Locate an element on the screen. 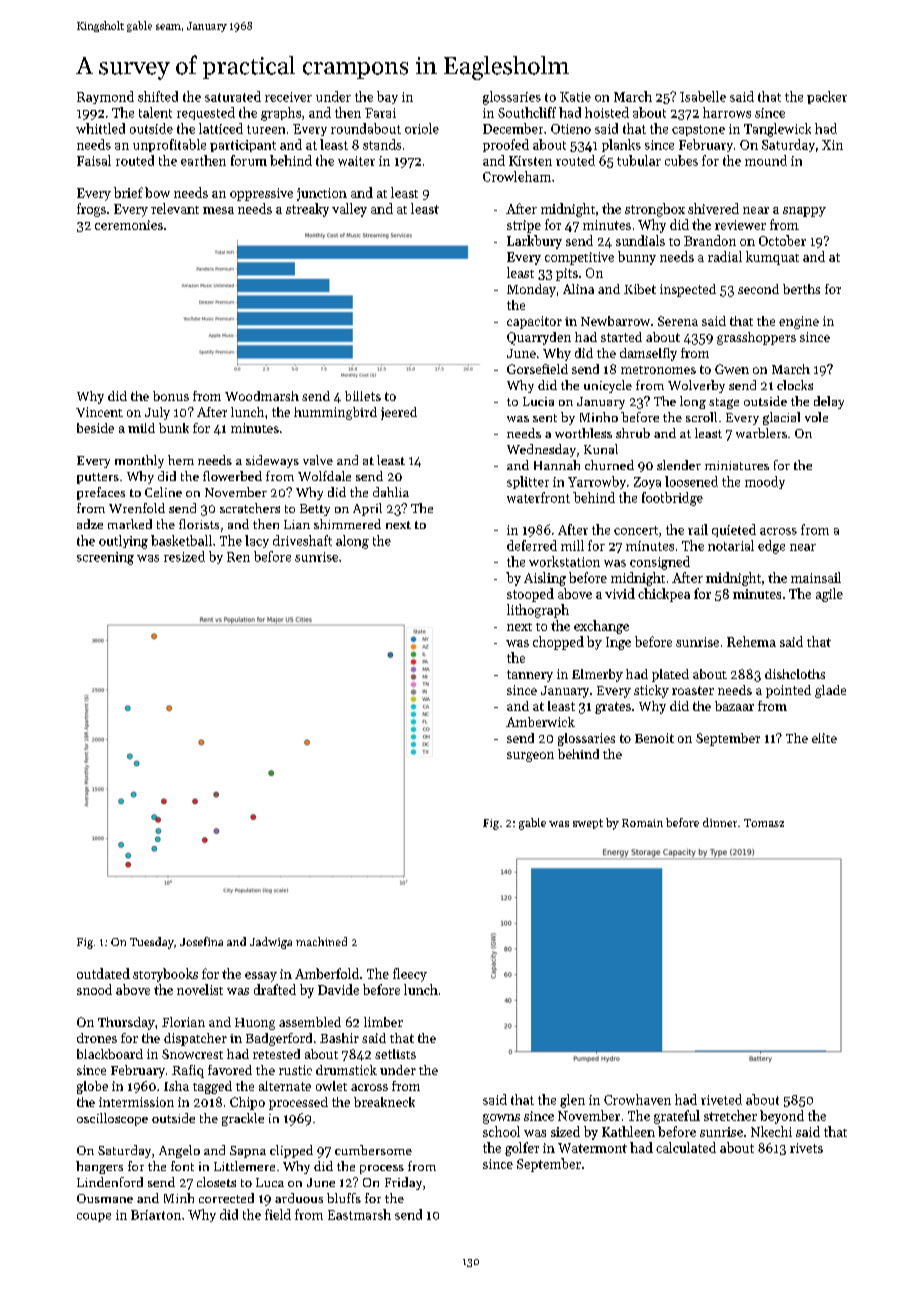 This screenshot has width=924, height=1308. calculated is located at coordinates (686, 1147).
